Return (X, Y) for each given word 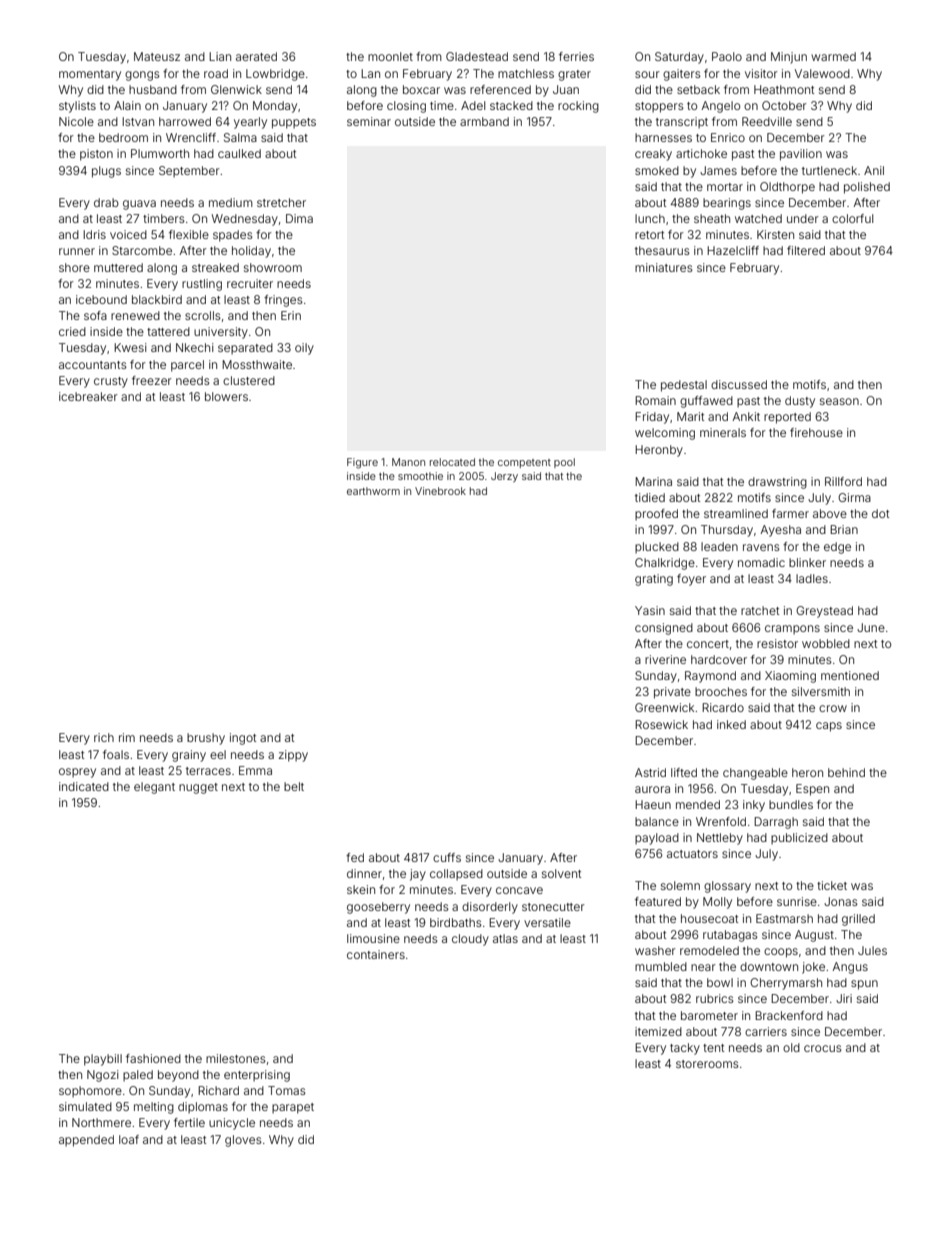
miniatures (664, 267)
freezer (152, 380)
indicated (84, 786)
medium (231, 202)
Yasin (650, 610)
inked (731, 724)
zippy (293, 756)
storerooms (707, 1064)
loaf (129, 1139)
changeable (755, 774)
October (784, 105)
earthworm (373, 491)
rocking (578, 107)
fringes (283, 301)
